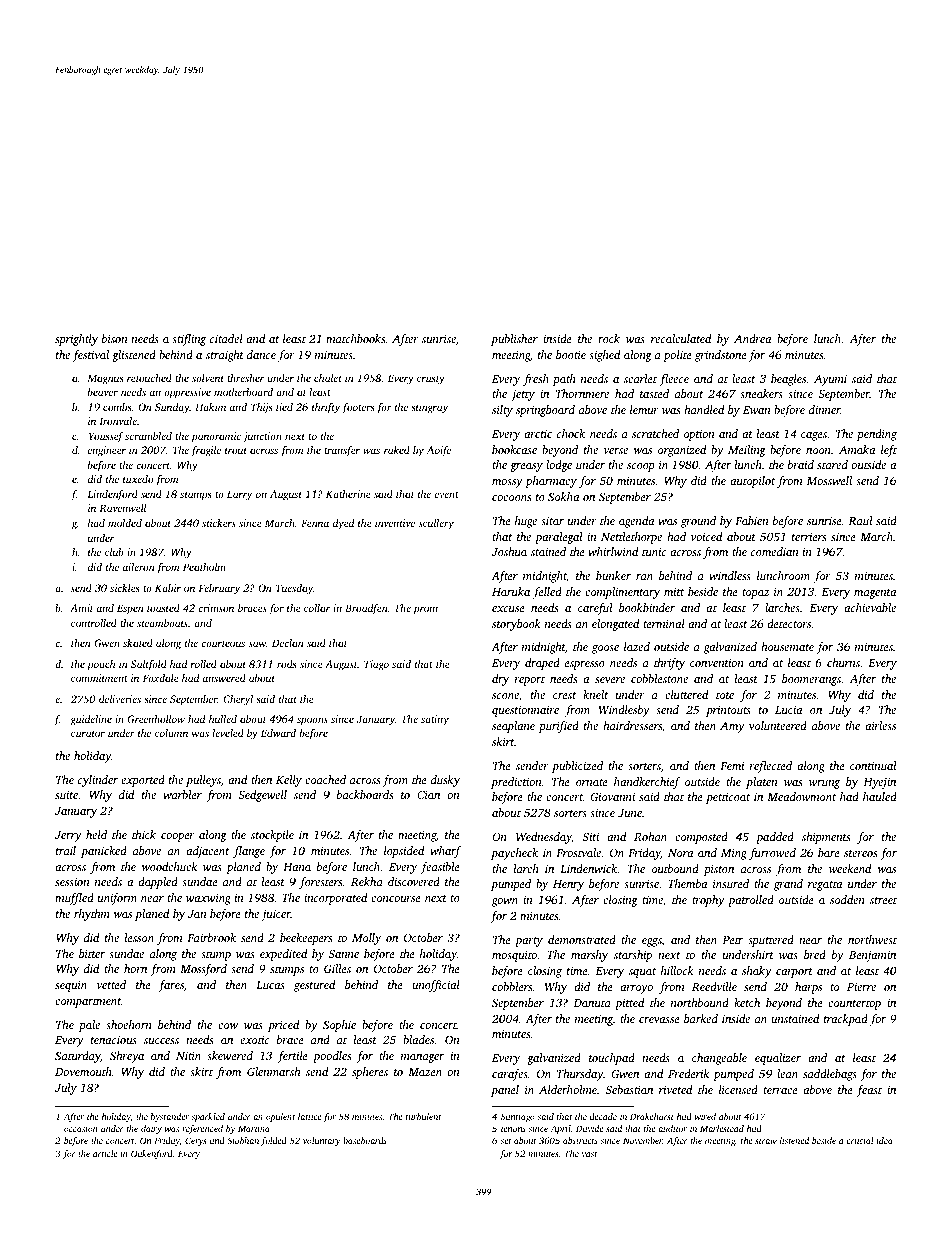 The height and width of the screenshot is (1233, 952). I want to click on Magnus, so click(105, 379).
